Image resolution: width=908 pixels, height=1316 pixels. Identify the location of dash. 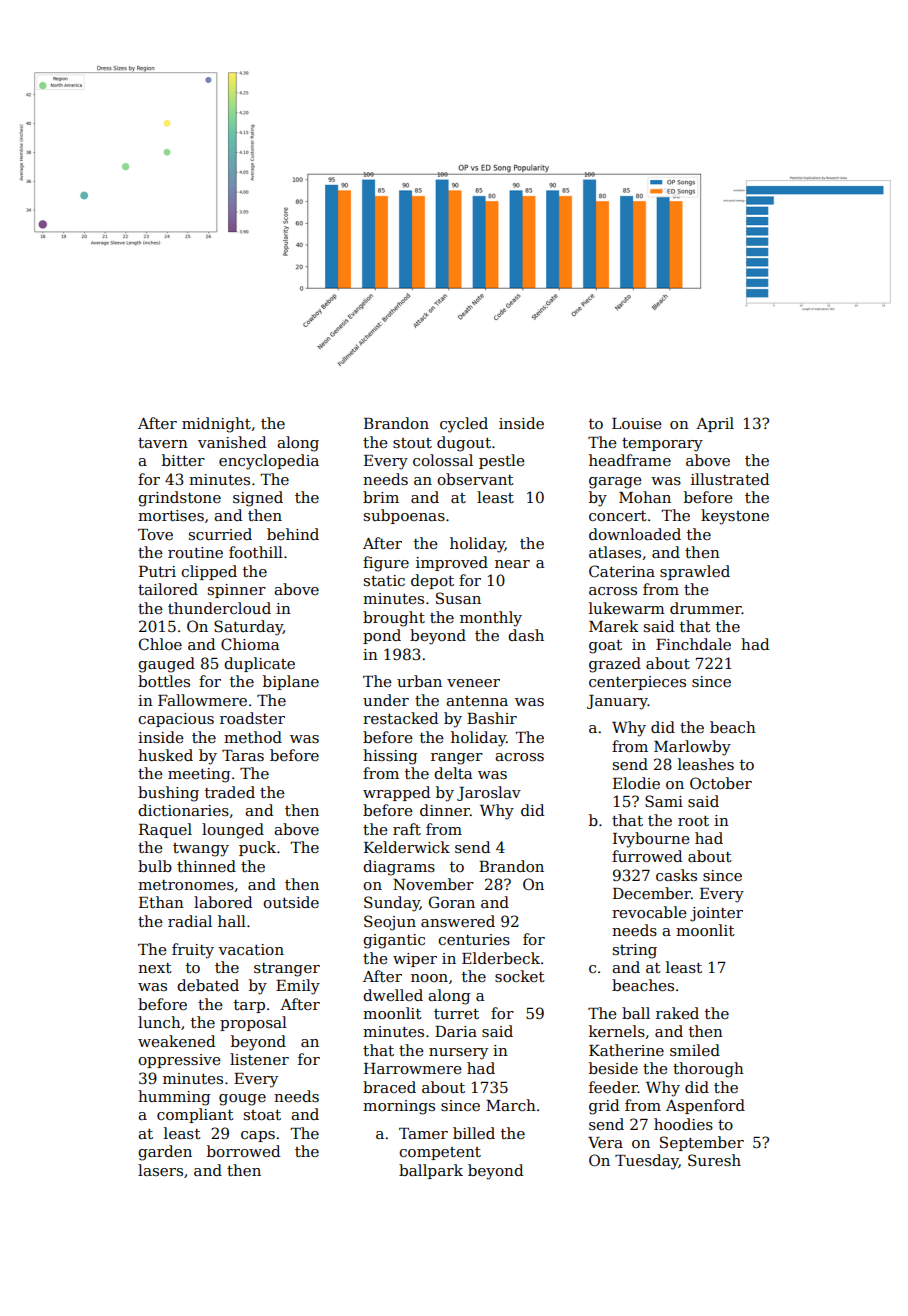
(526, 635).
